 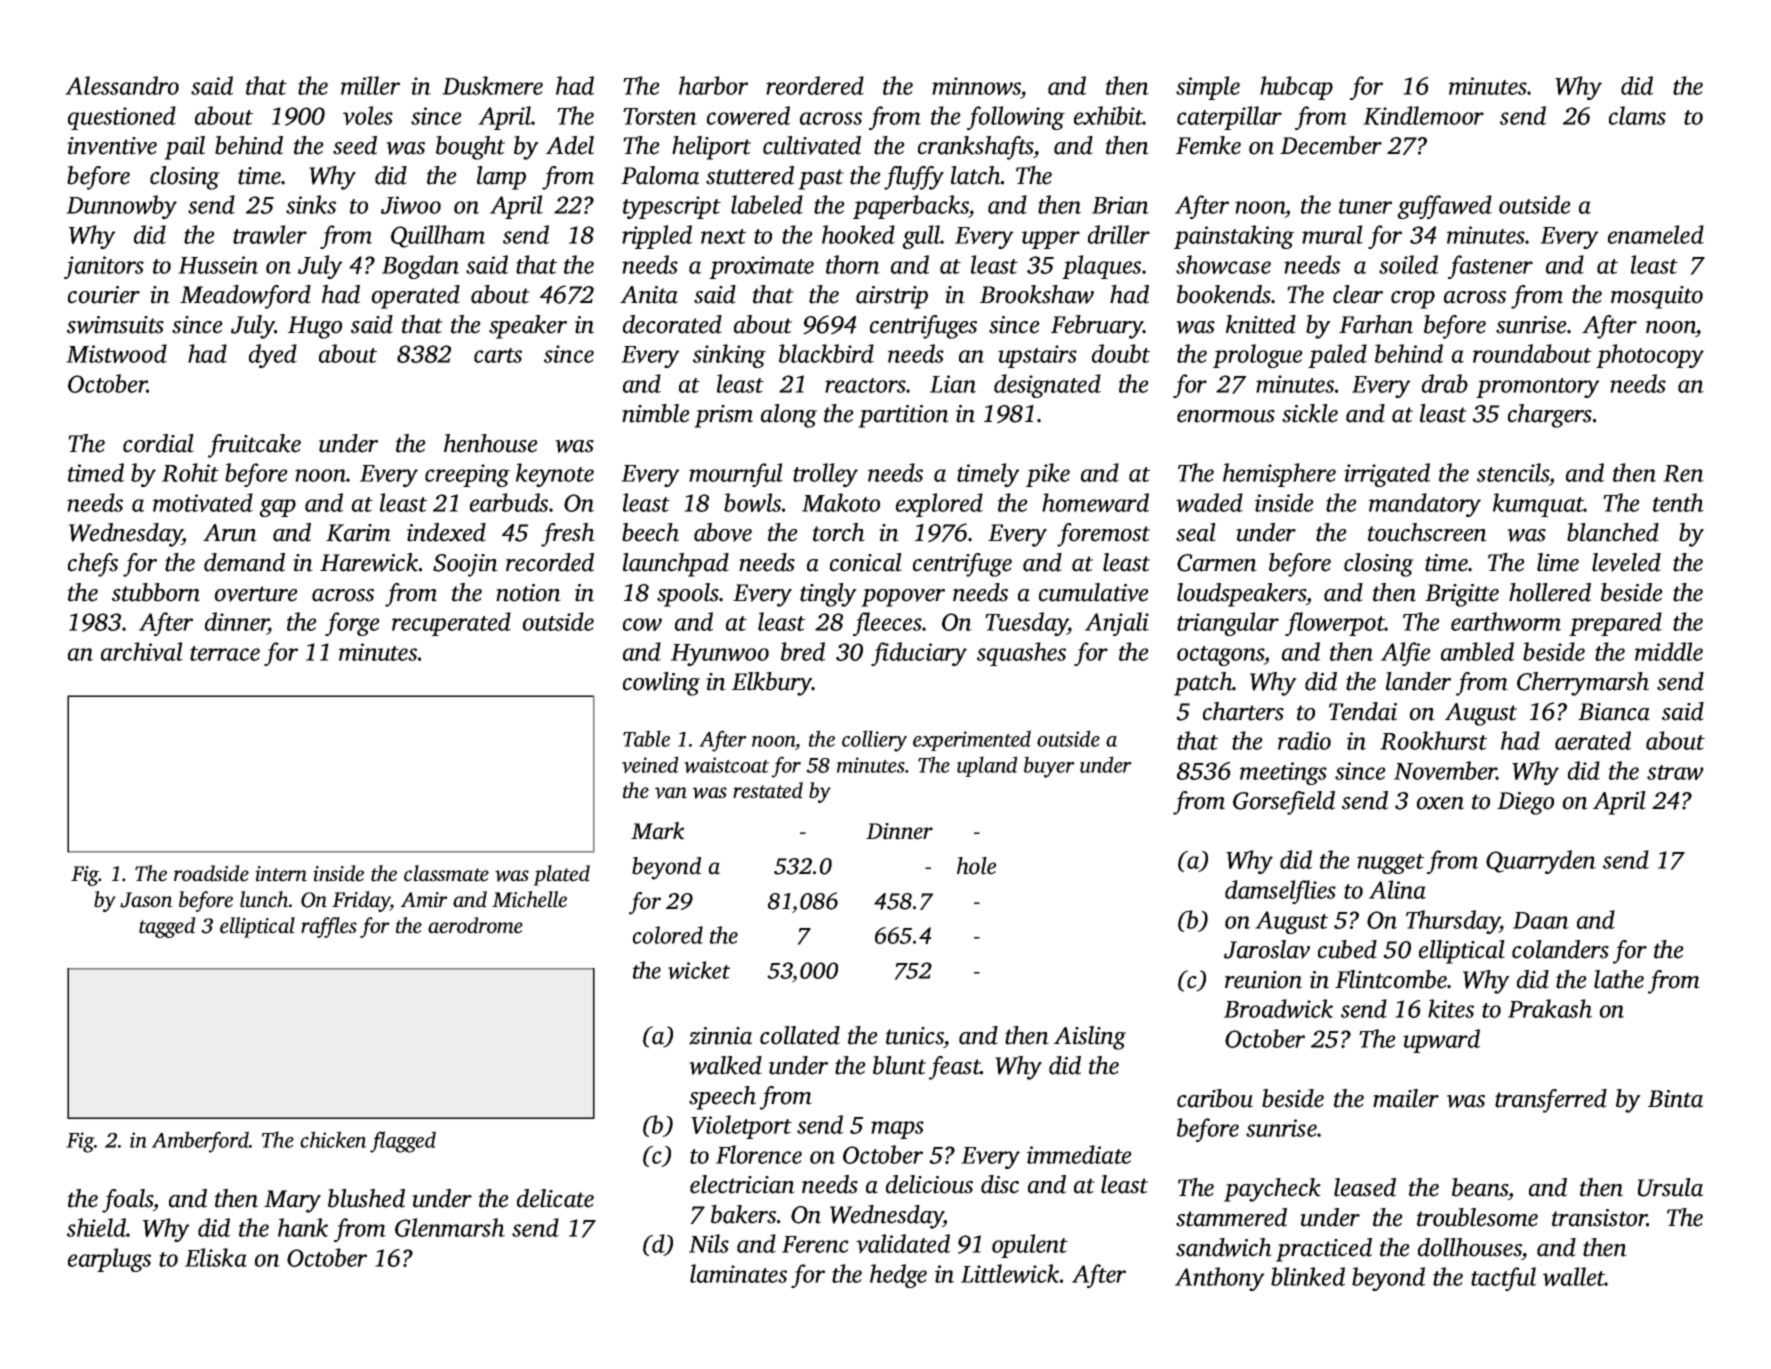 What do you see at coordinates (1228, 624) in the page?
I see `triangular` at bounding box center [1228, 624].
